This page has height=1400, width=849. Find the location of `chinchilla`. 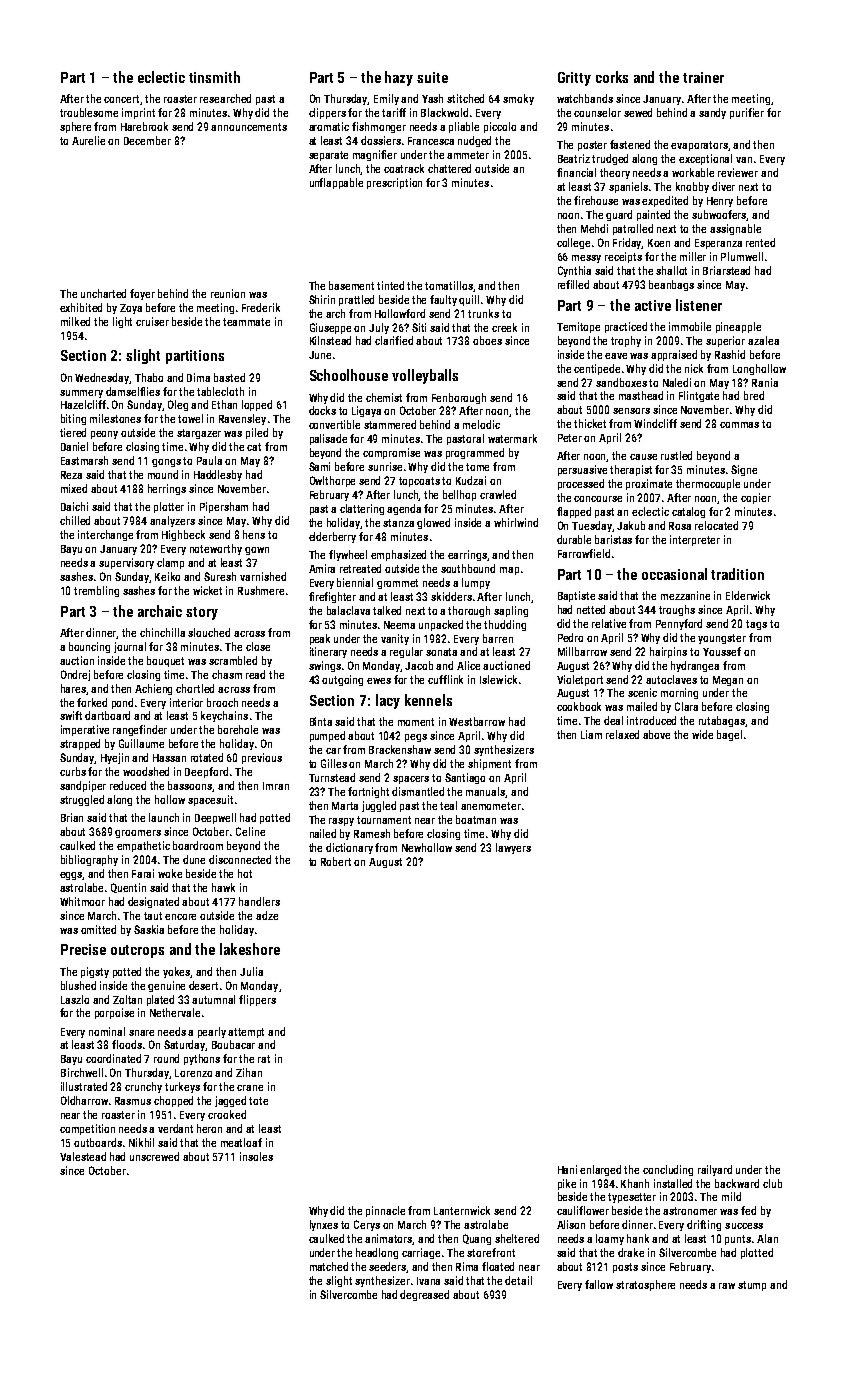

chinchilla is located at coordinates (162, 632).
